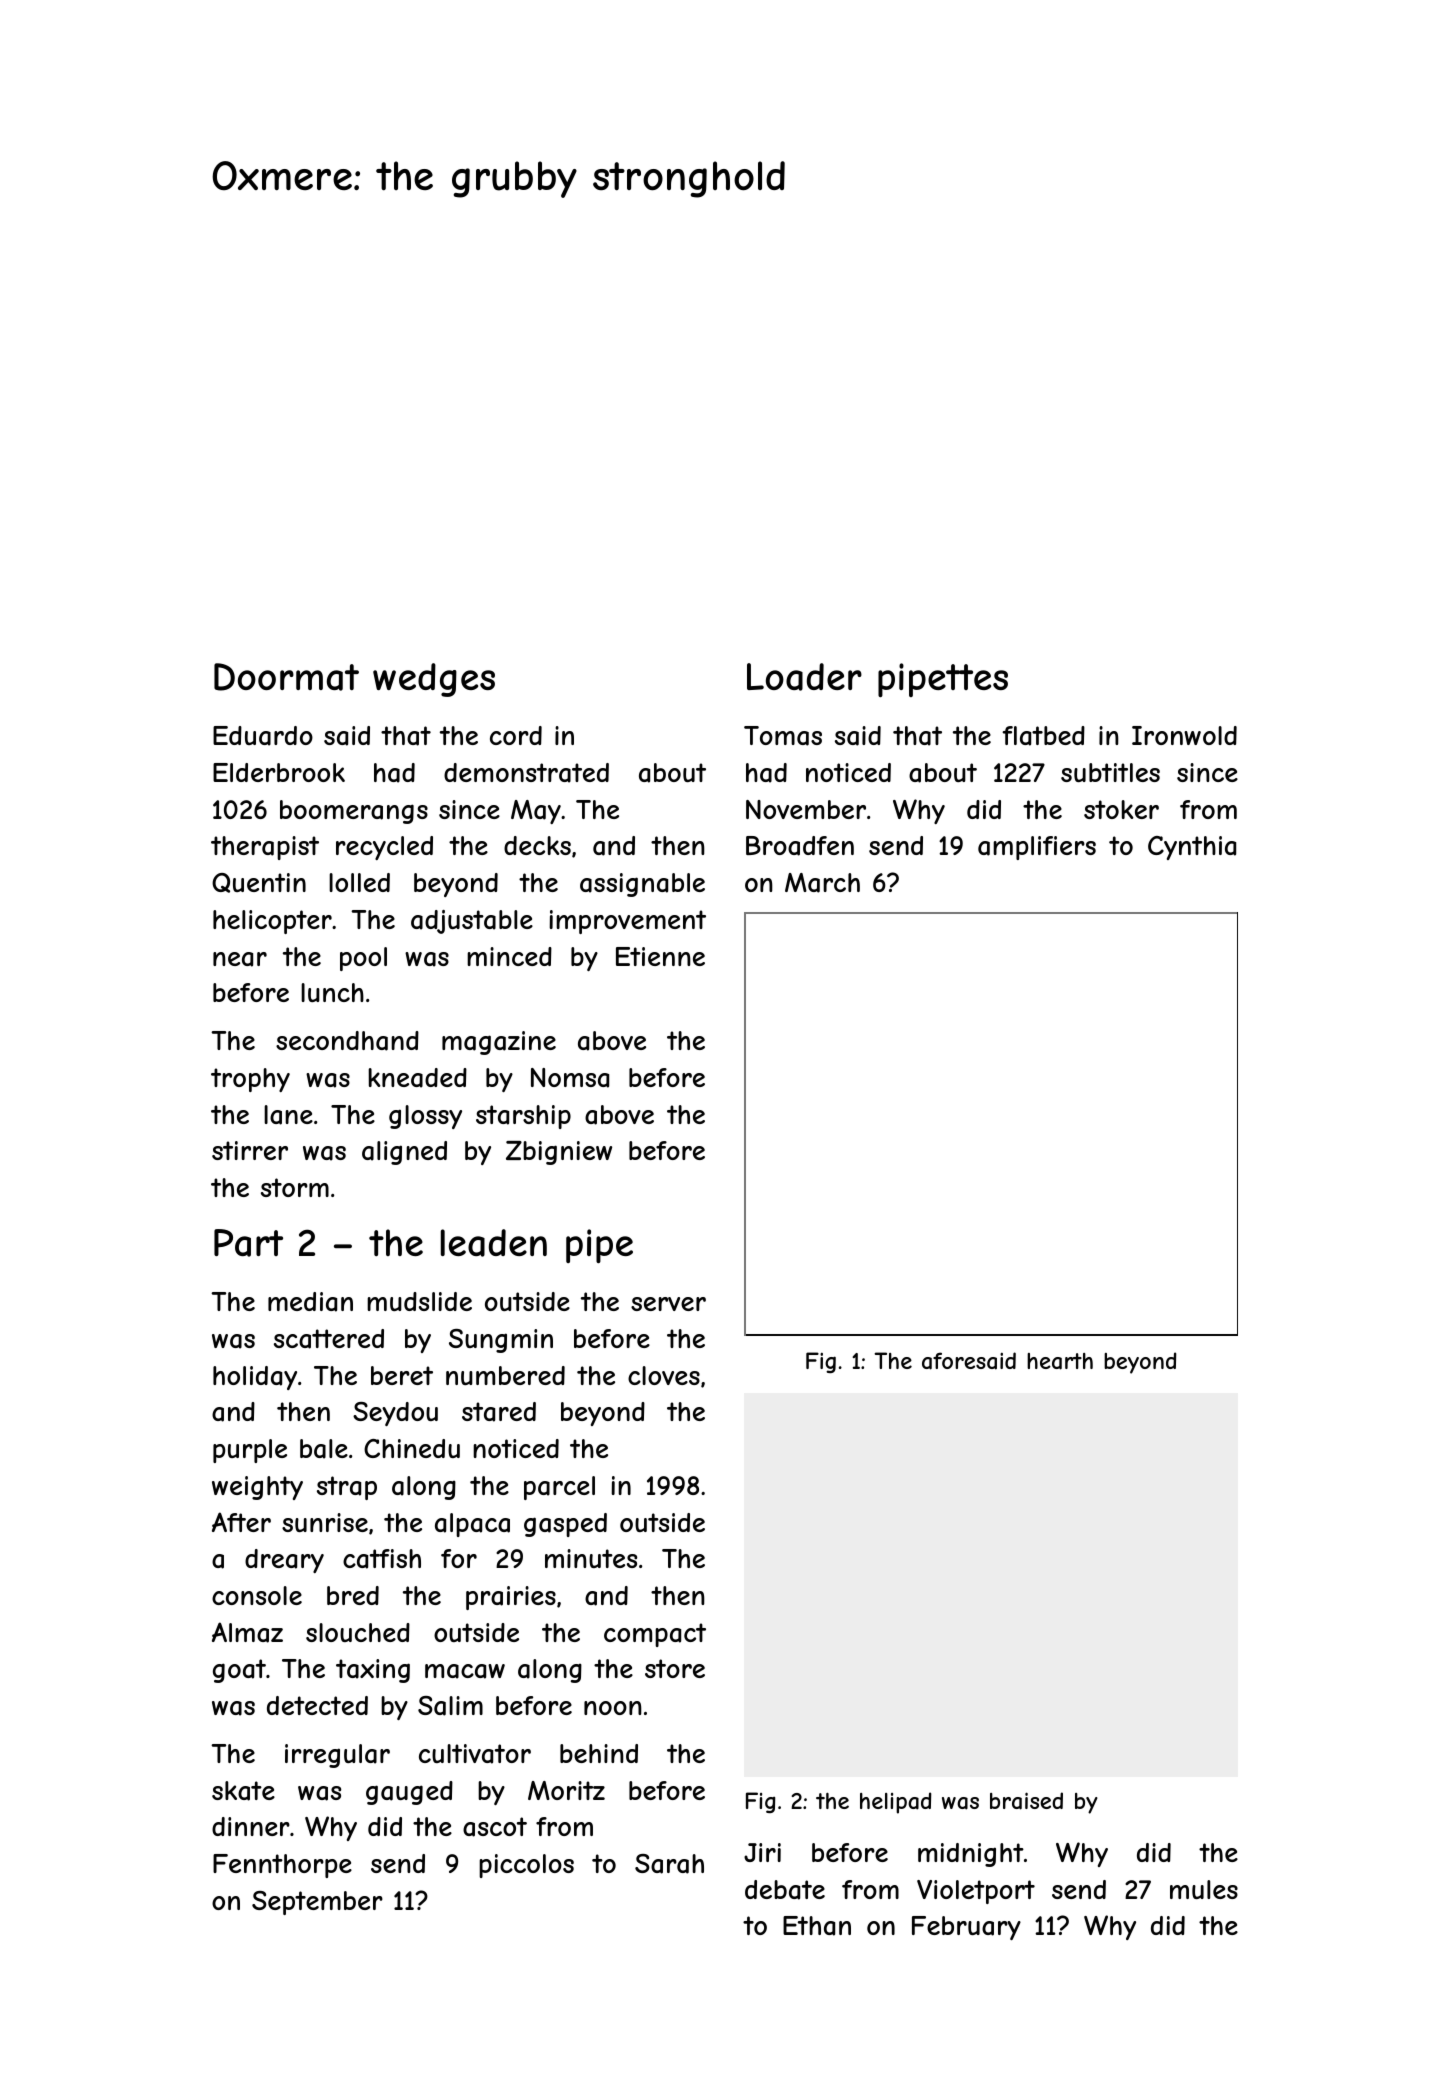 This document has height=2100, width=1450. What do you see at coordinates (664, 1375) in the document?
I see `cloves` at bounding box center [664, 1375].
